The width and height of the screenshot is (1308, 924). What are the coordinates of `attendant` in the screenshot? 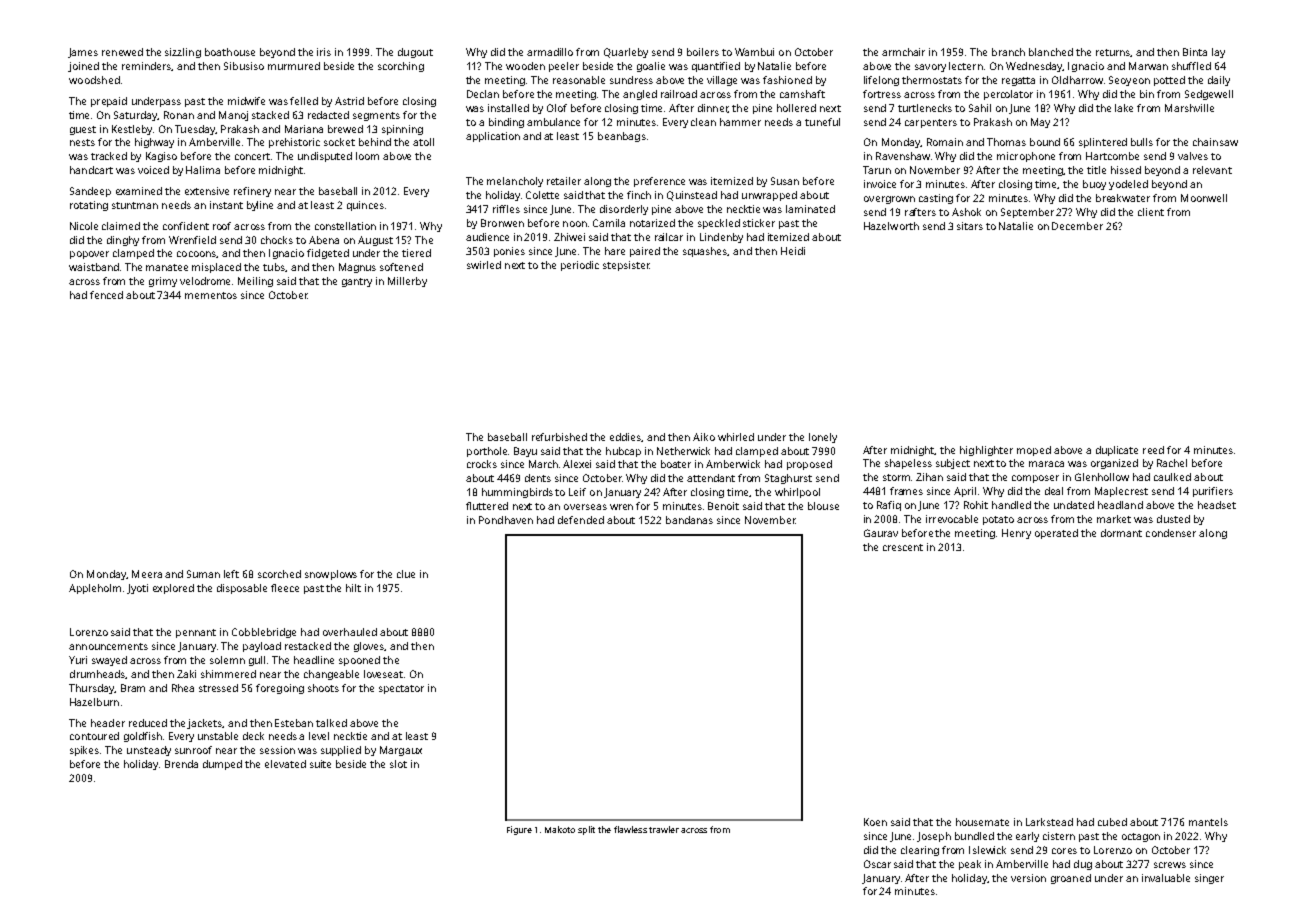 It's located at (711, 478).
